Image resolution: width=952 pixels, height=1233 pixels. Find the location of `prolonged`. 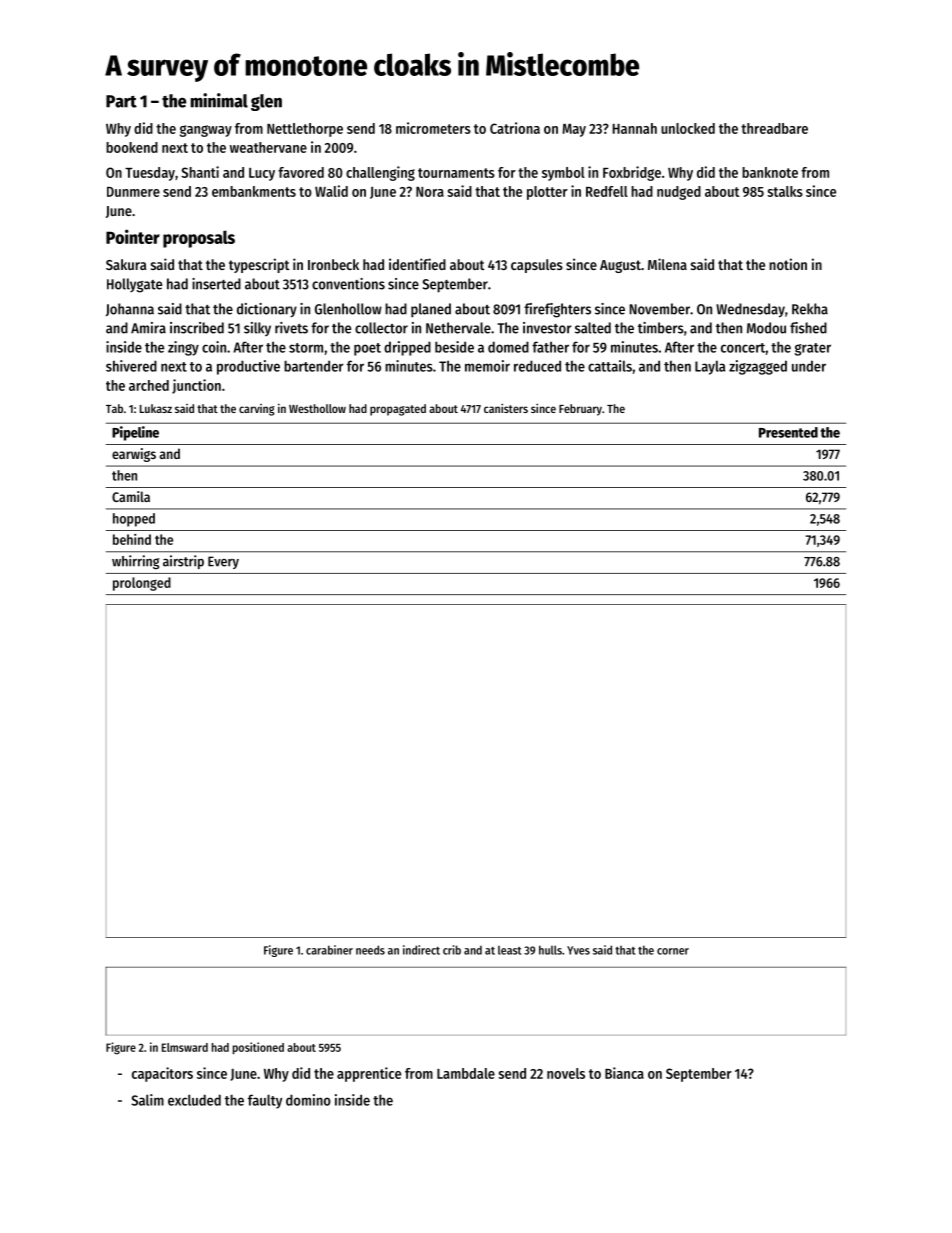

prolonged is located at coordinates (142, 584).
